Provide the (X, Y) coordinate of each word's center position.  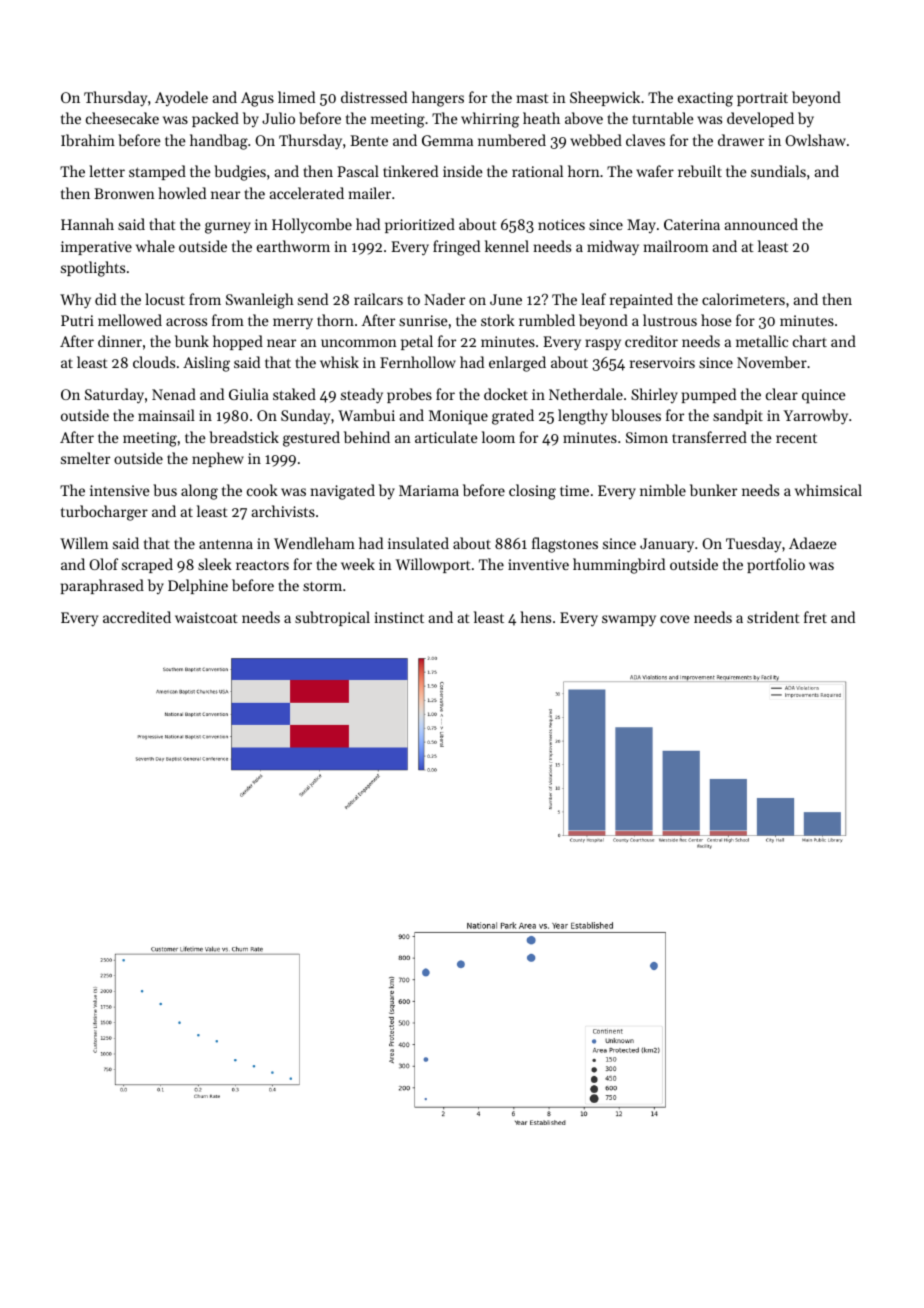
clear (782, 394)
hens (535, 617)
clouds (154, 362)
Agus (257, 99)
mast (533, 98)
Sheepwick (605, 98)
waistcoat (206, 617)
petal (417, 342)
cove (675, 619)
